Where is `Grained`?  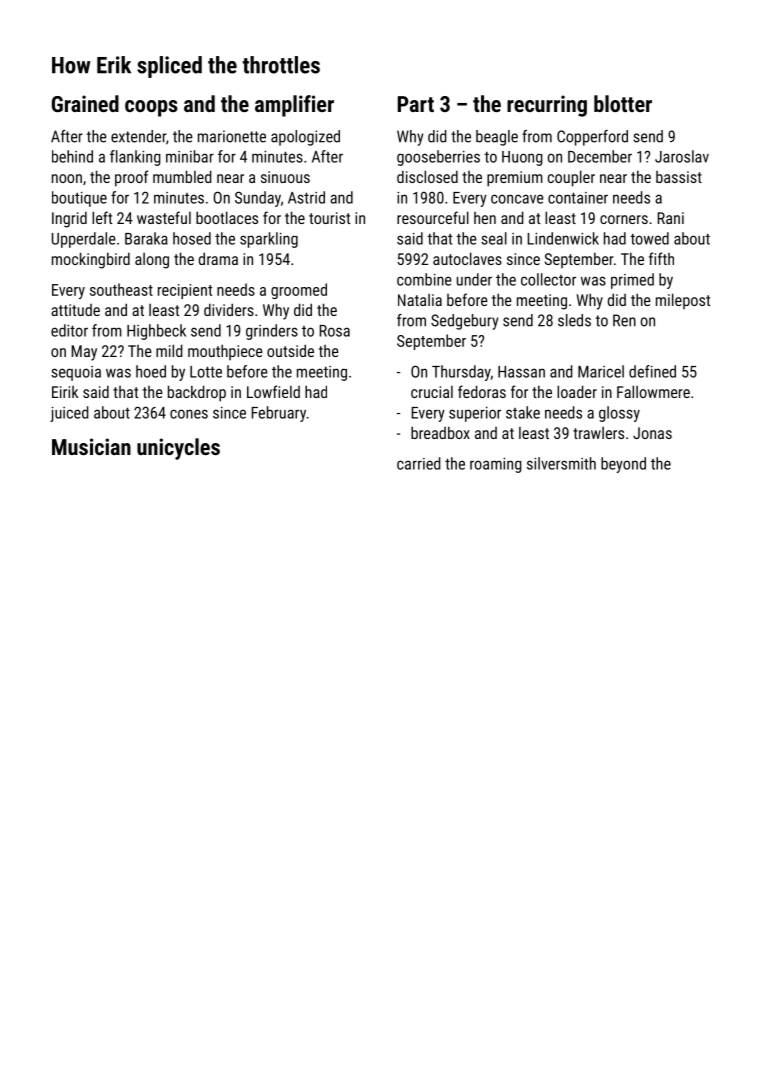
Grained is located at coordinates (85, 103).
